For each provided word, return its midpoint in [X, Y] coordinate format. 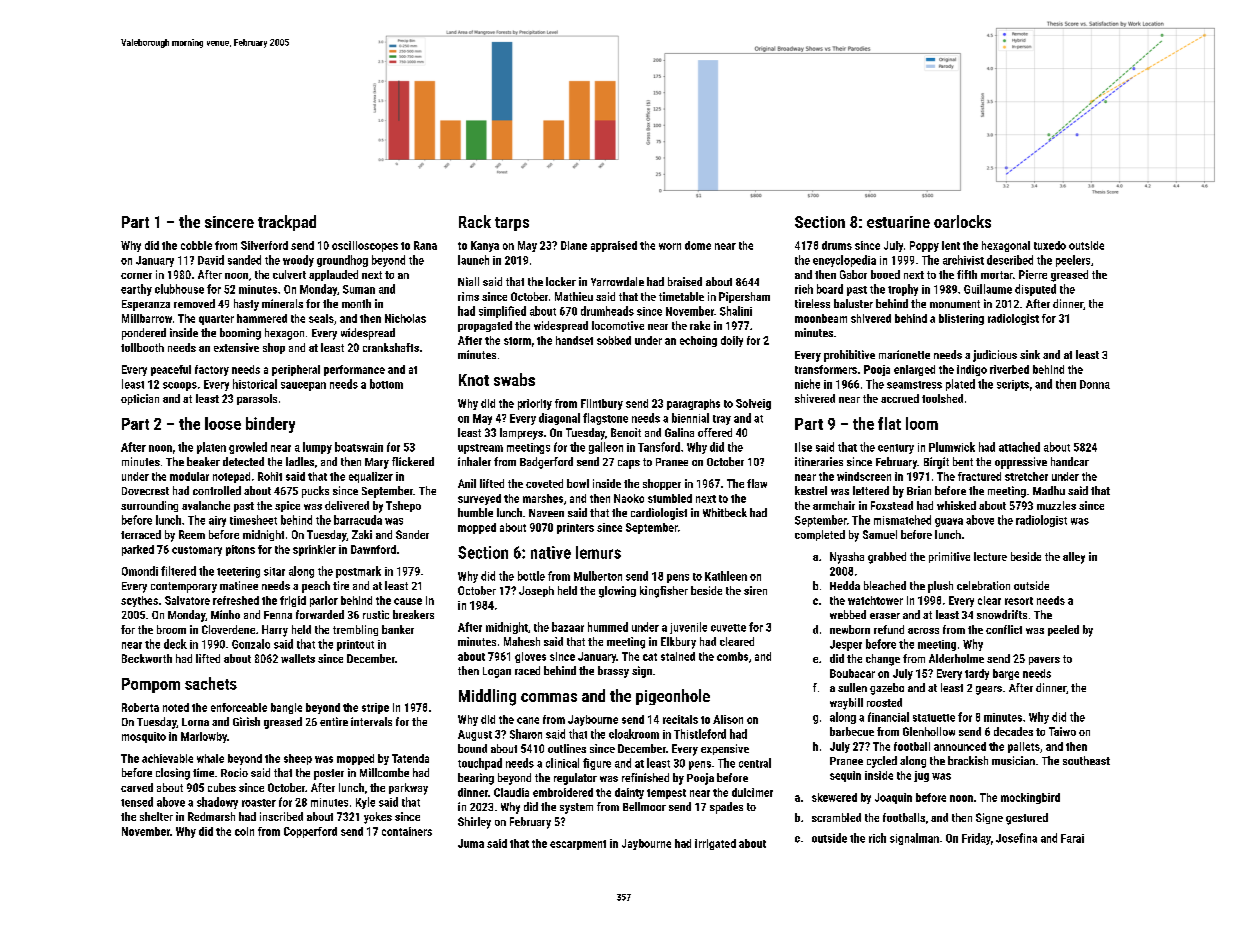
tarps [512, 224]
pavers [1044, 661]
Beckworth [147, 658]
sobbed [614, 340]
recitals [680, 719]
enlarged [914, 370]
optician [140, 399]
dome [698, 245]
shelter [156, 816]
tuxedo [1050, 245]
